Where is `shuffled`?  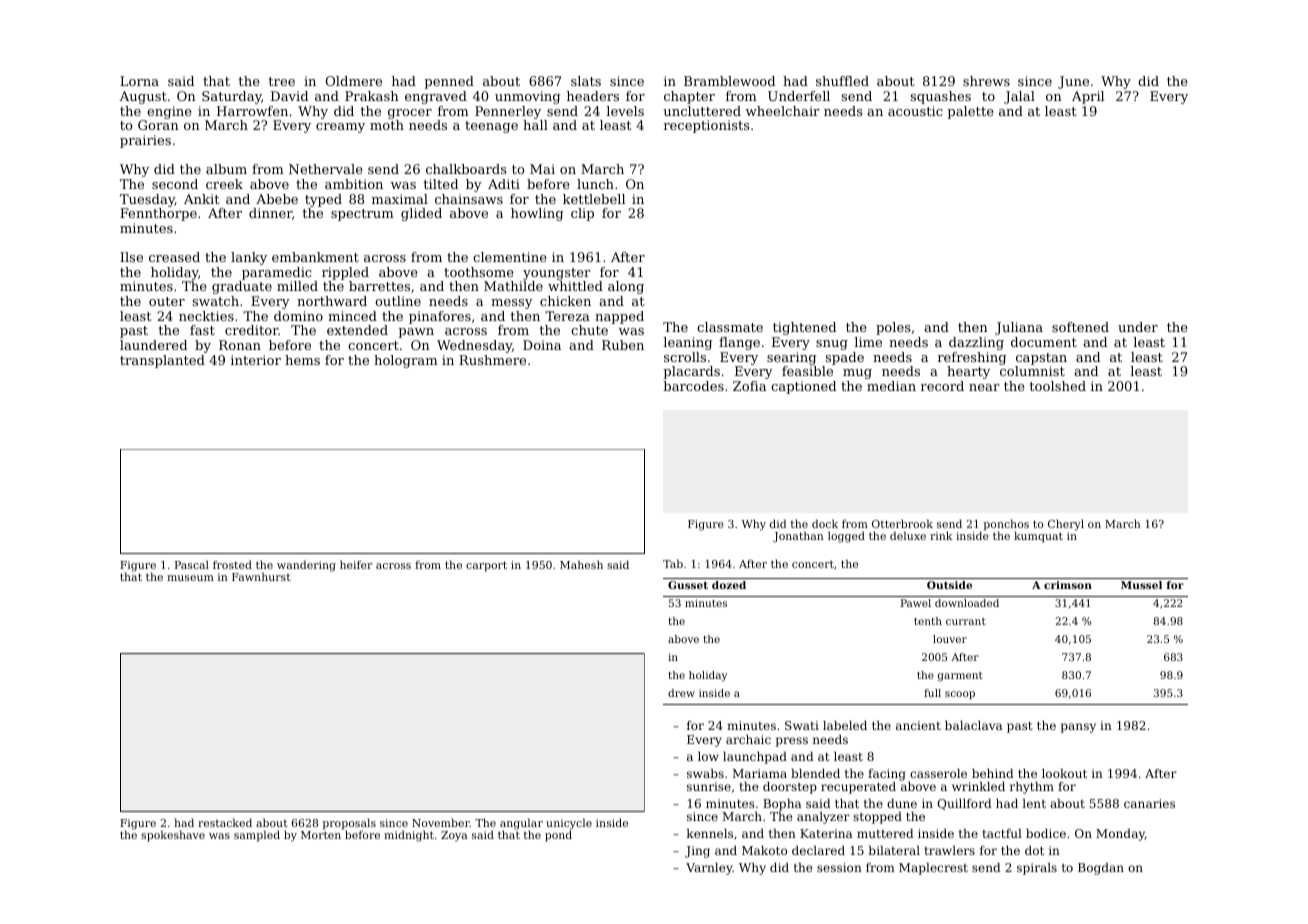
shuffled is located at coordinates (842, 81).
